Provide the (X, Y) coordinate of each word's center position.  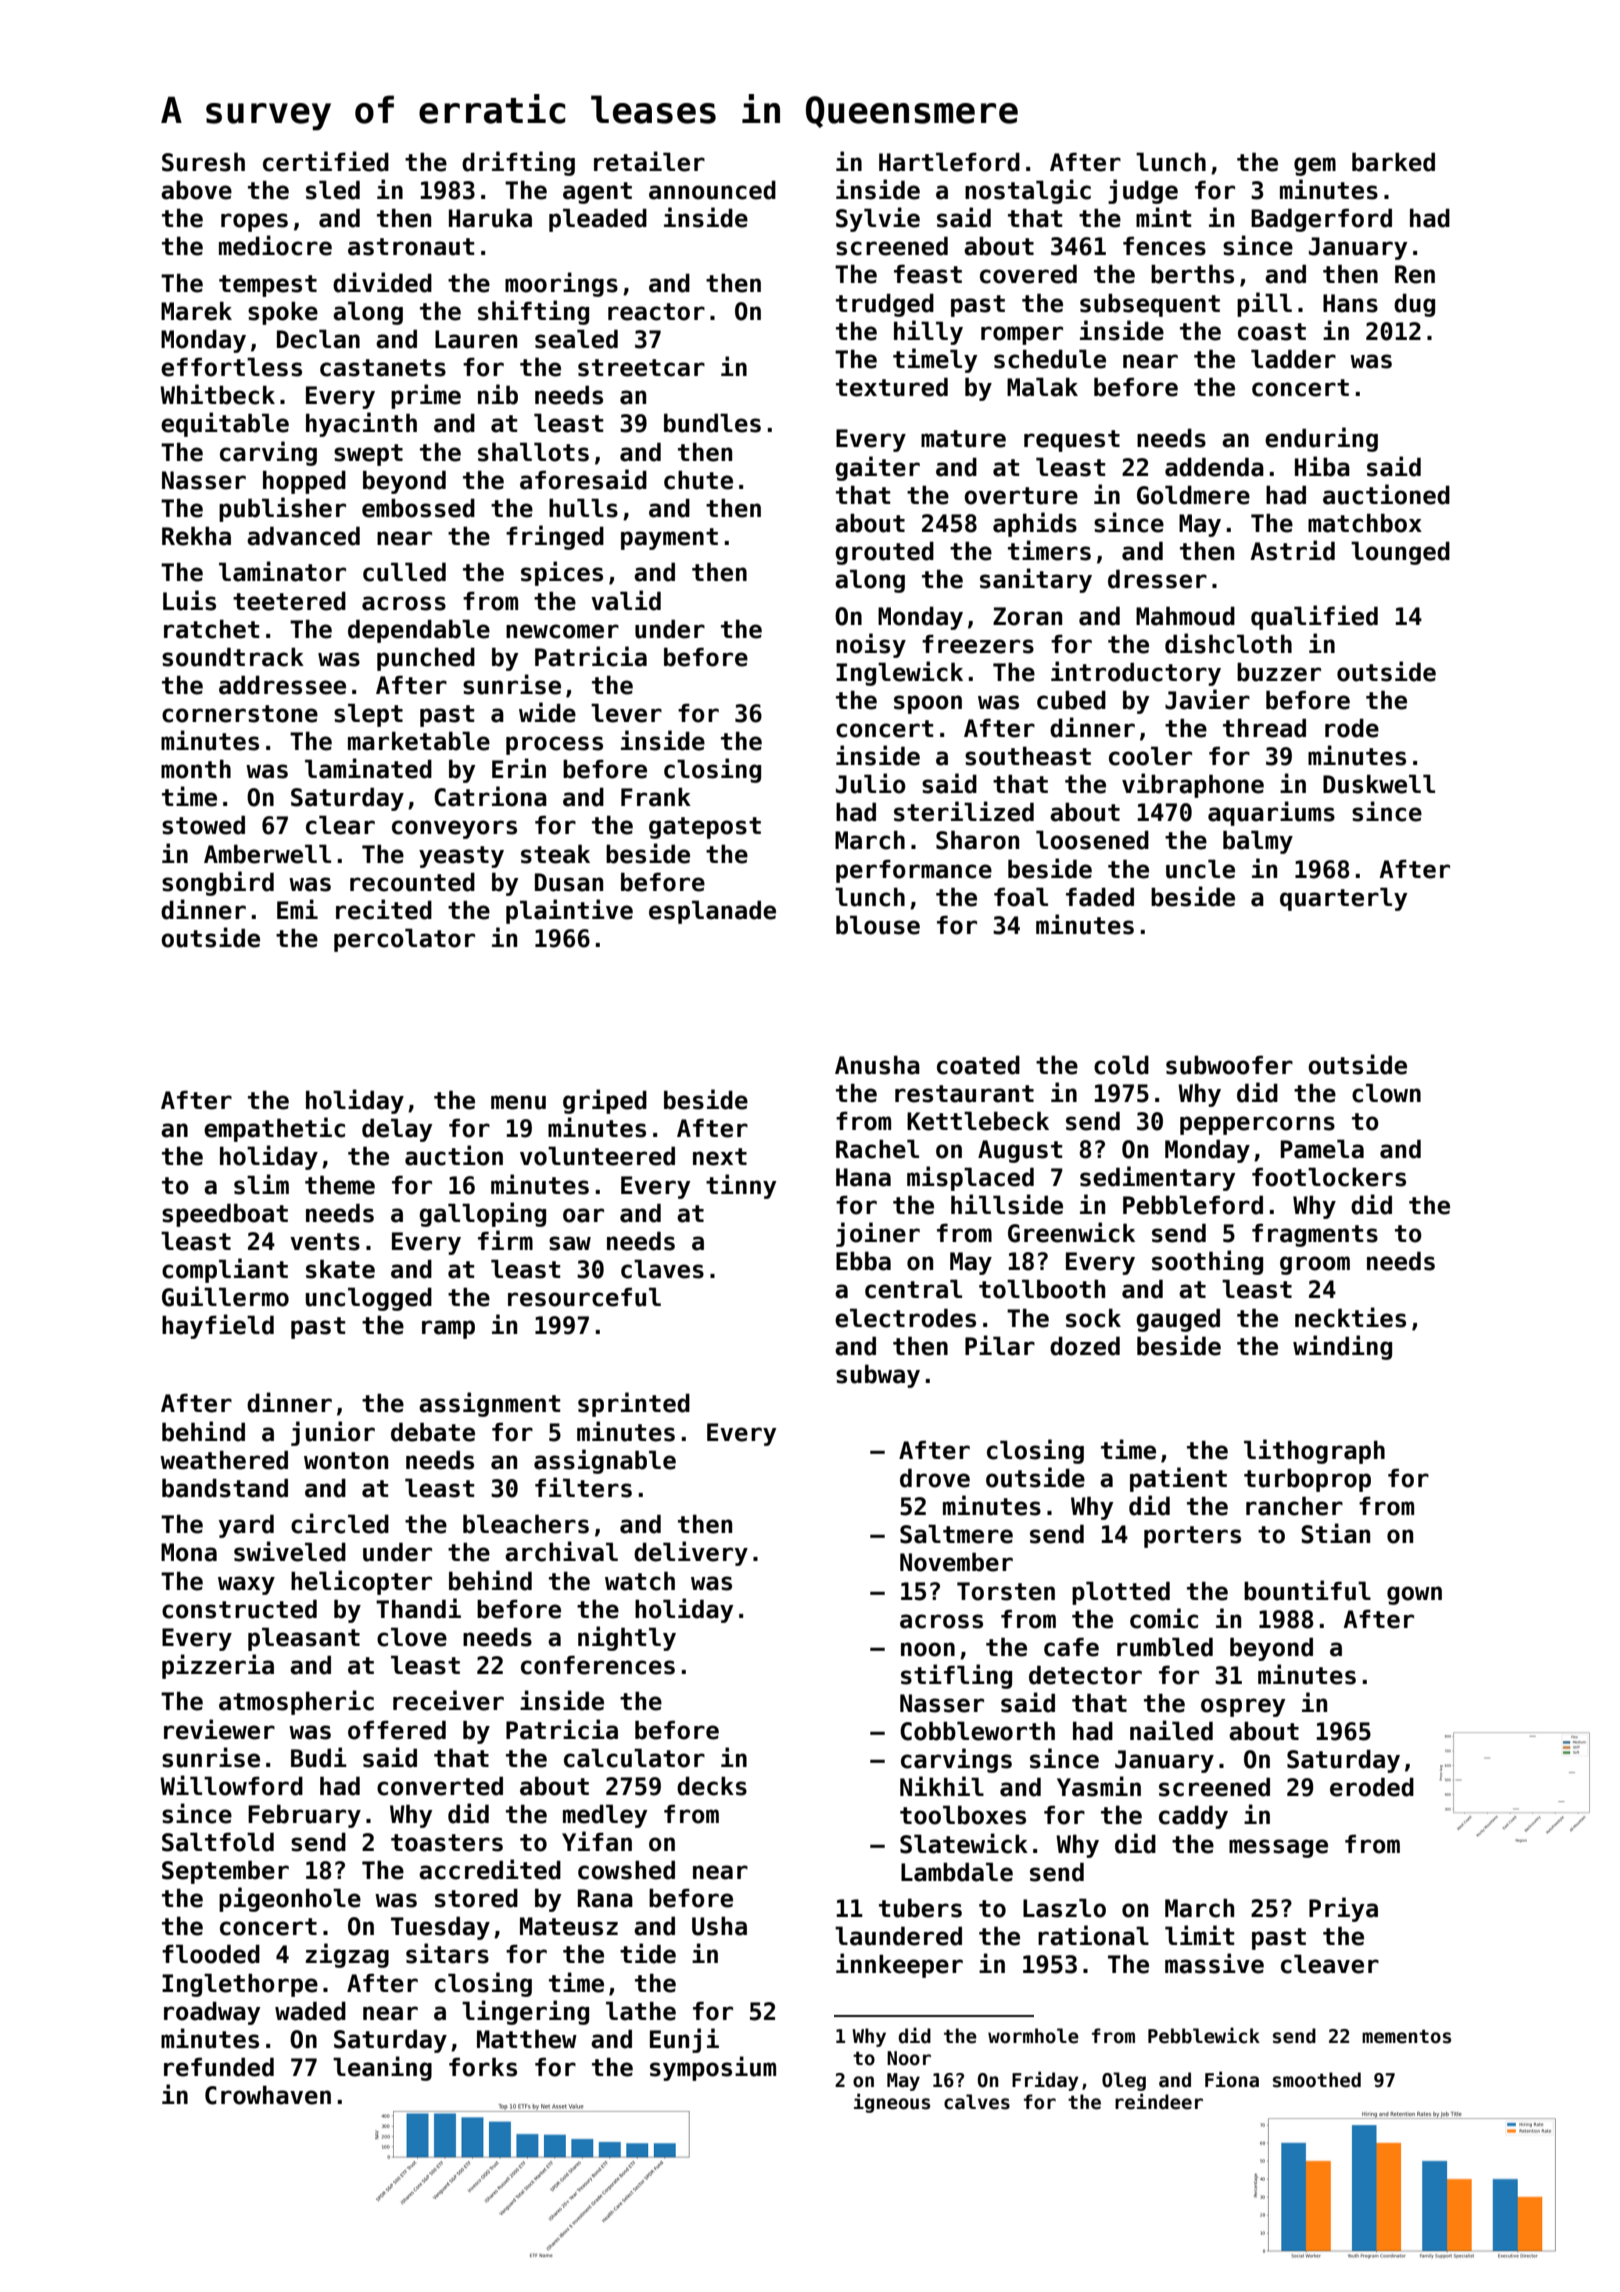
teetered (289, 601)
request (1072, 441)
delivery (691, 1553)
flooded (211, 1954)
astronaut (411, 247)
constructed (239, 1609)
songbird (218, 883)
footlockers (1329, 1177)
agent (597, 193)
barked (1393, 162)
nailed (1171, 1730)
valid (626, 600)
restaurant (964, 1094)
